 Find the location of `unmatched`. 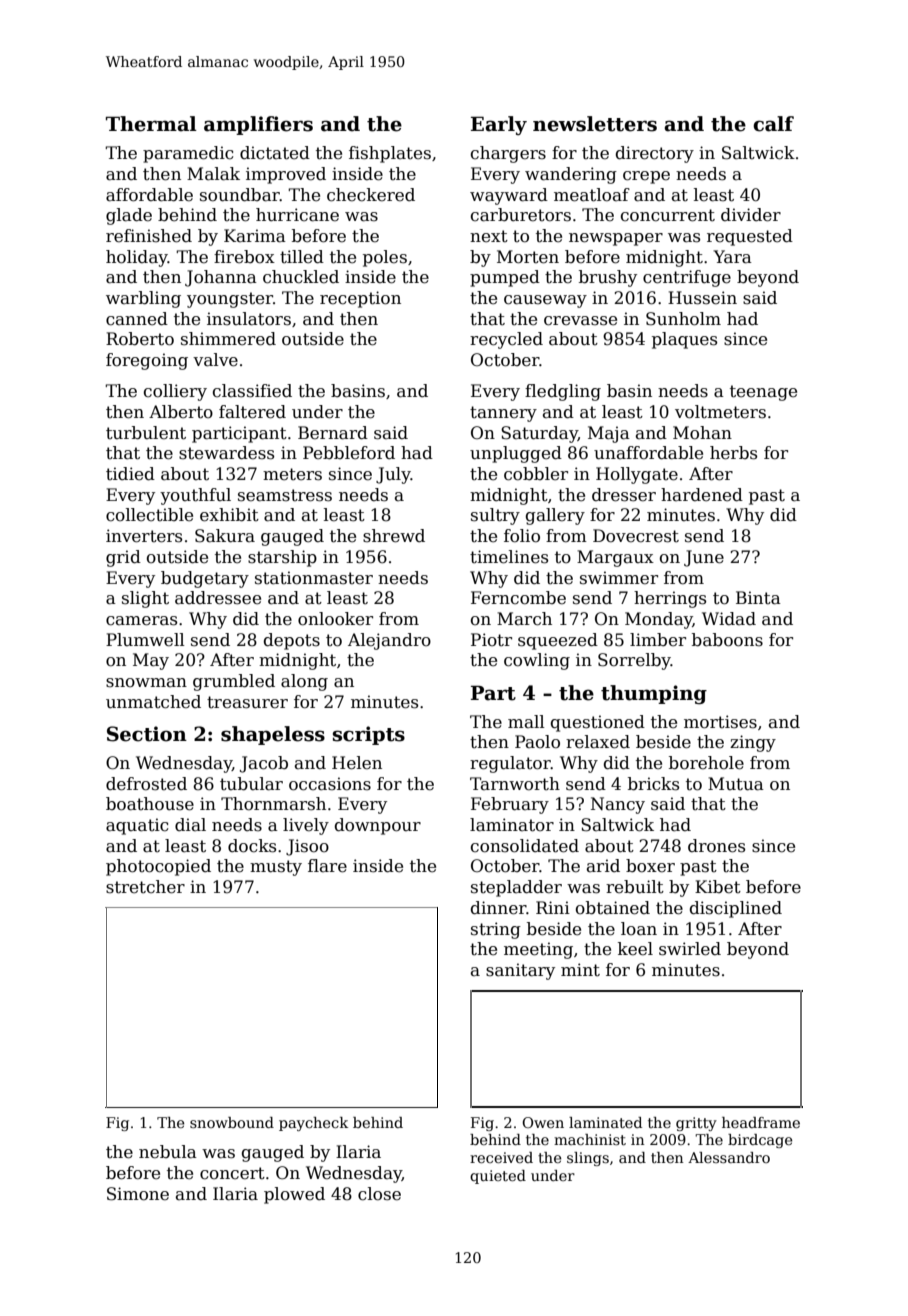

unmatched is located at coordinates (153, 702).
